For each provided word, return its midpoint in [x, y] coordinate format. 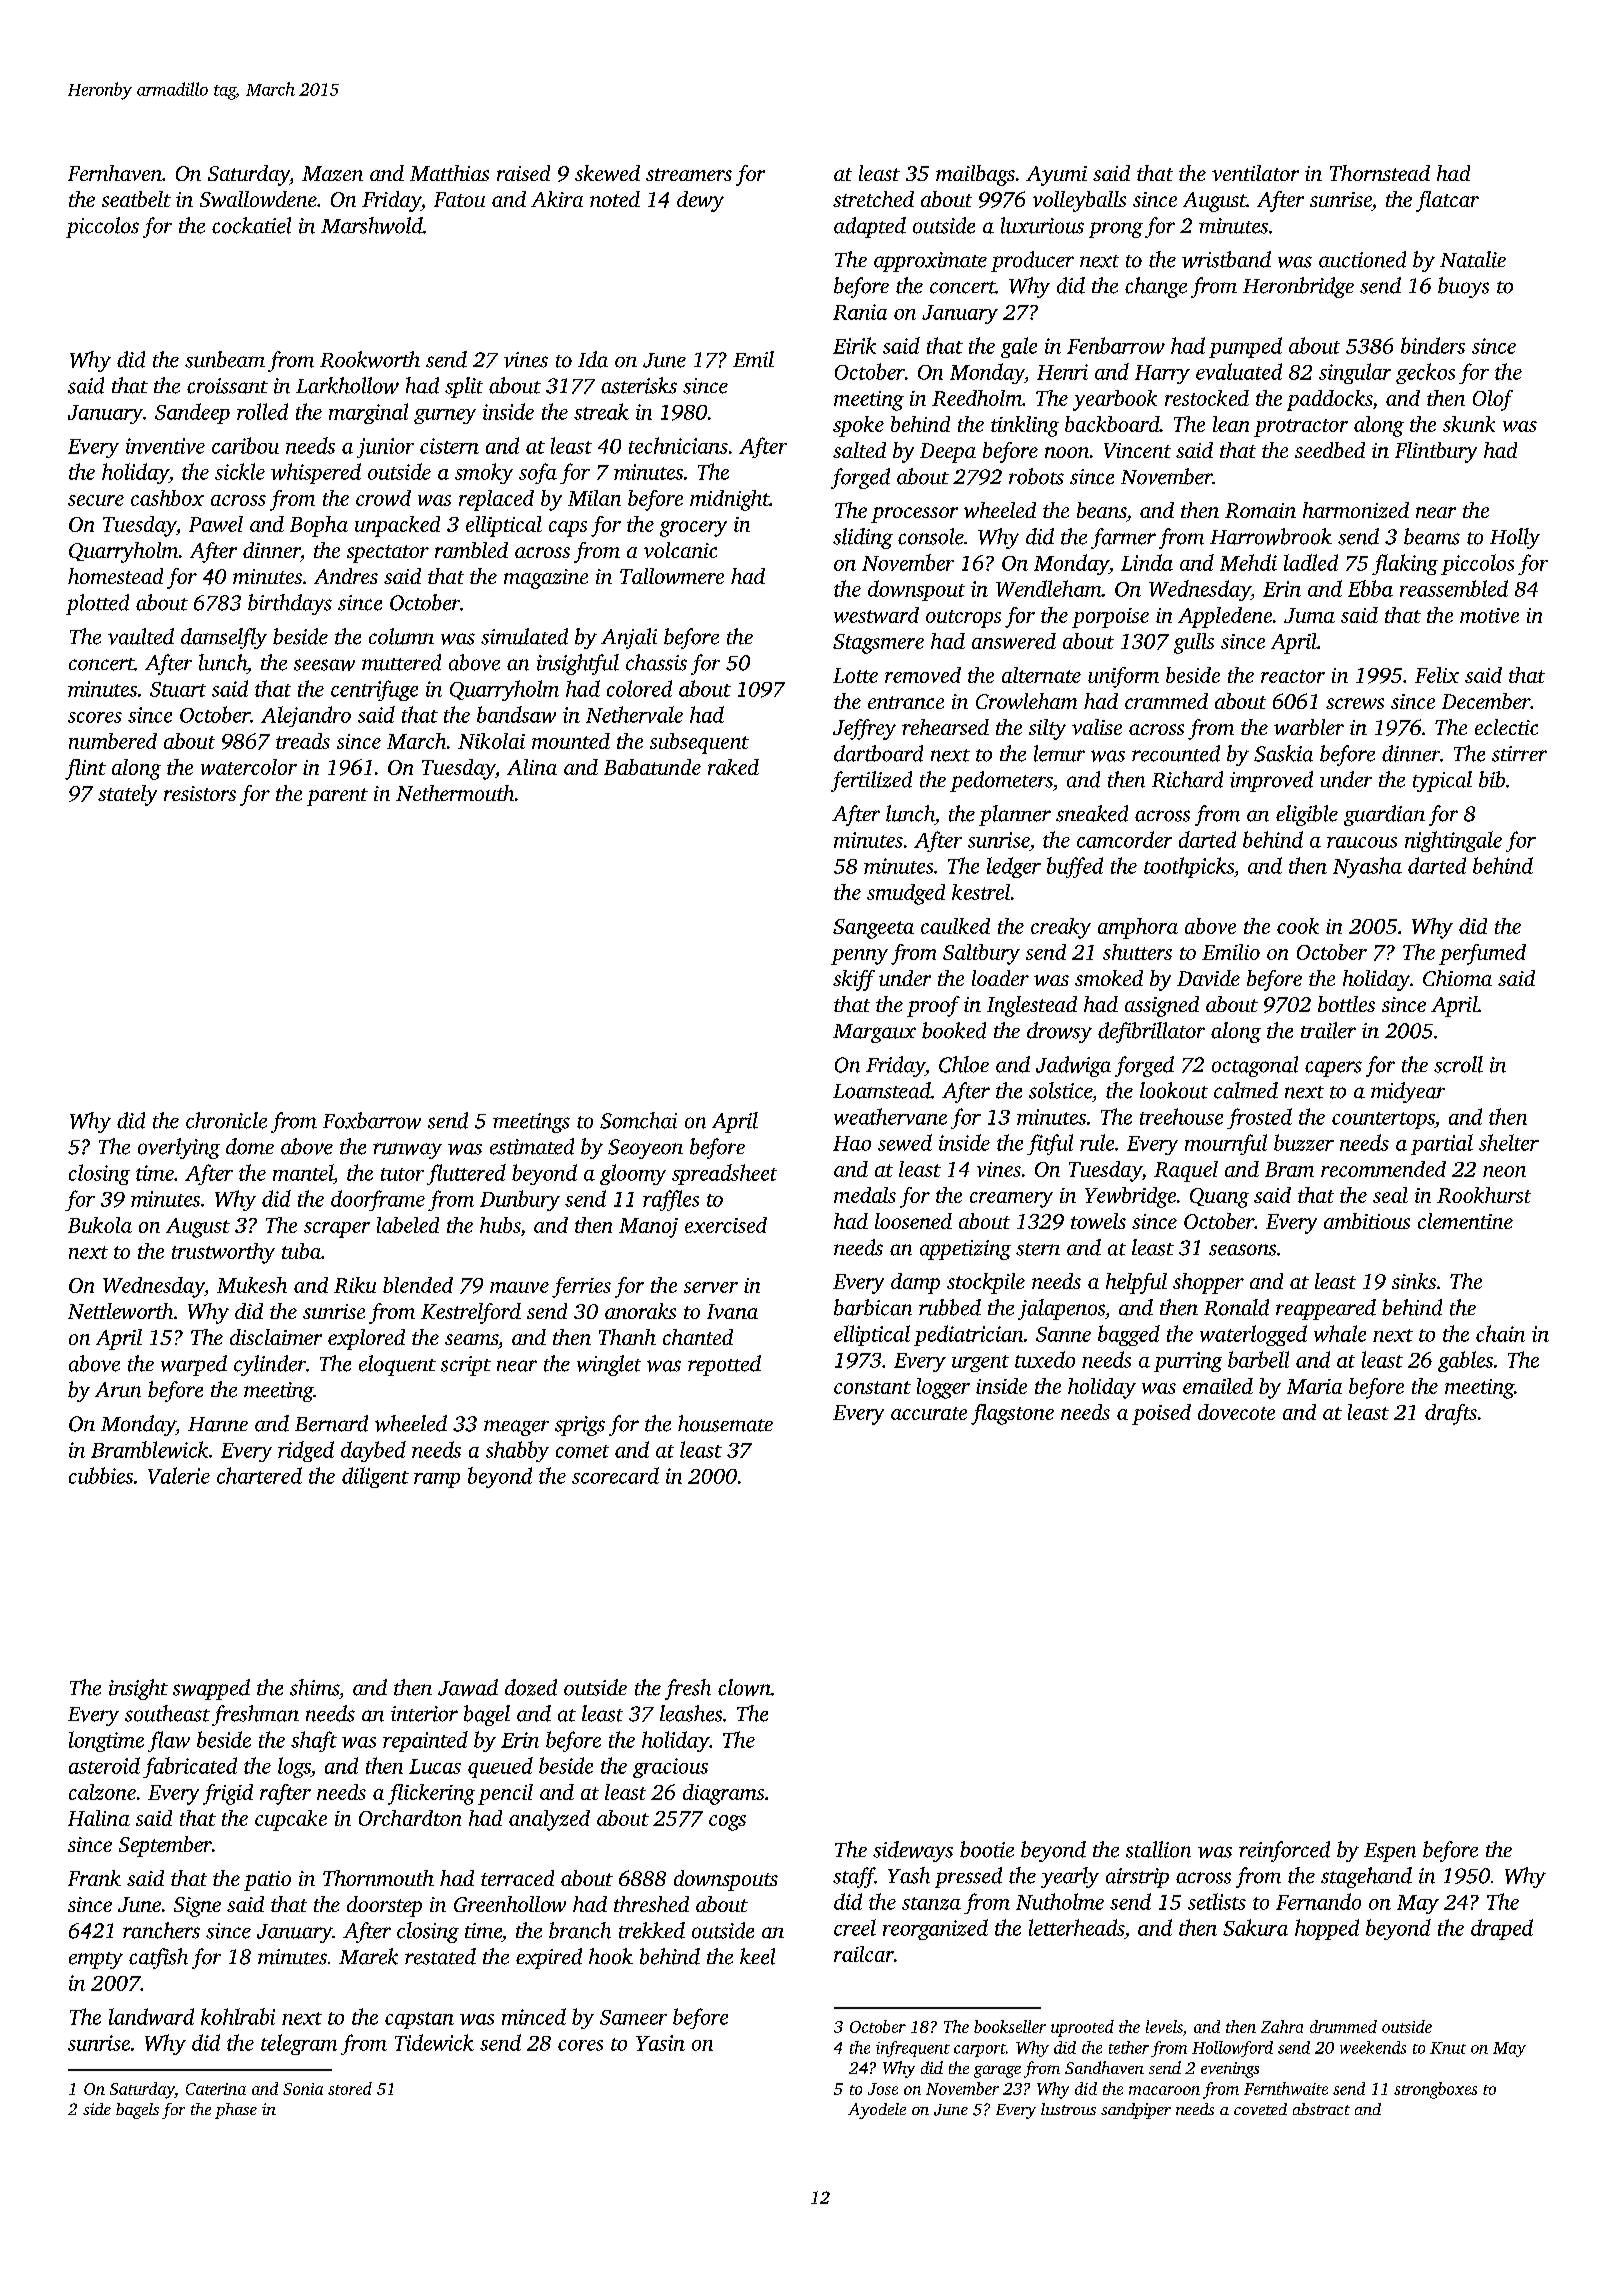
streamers [689, 174]
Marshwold [372, 225]
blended [418, 1285]
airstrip [1137, 1878]
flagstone [1012, 1414]
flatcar [1447, 201]
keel [757, 1956]
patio [267, 1881]
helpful [1136, 1283]
